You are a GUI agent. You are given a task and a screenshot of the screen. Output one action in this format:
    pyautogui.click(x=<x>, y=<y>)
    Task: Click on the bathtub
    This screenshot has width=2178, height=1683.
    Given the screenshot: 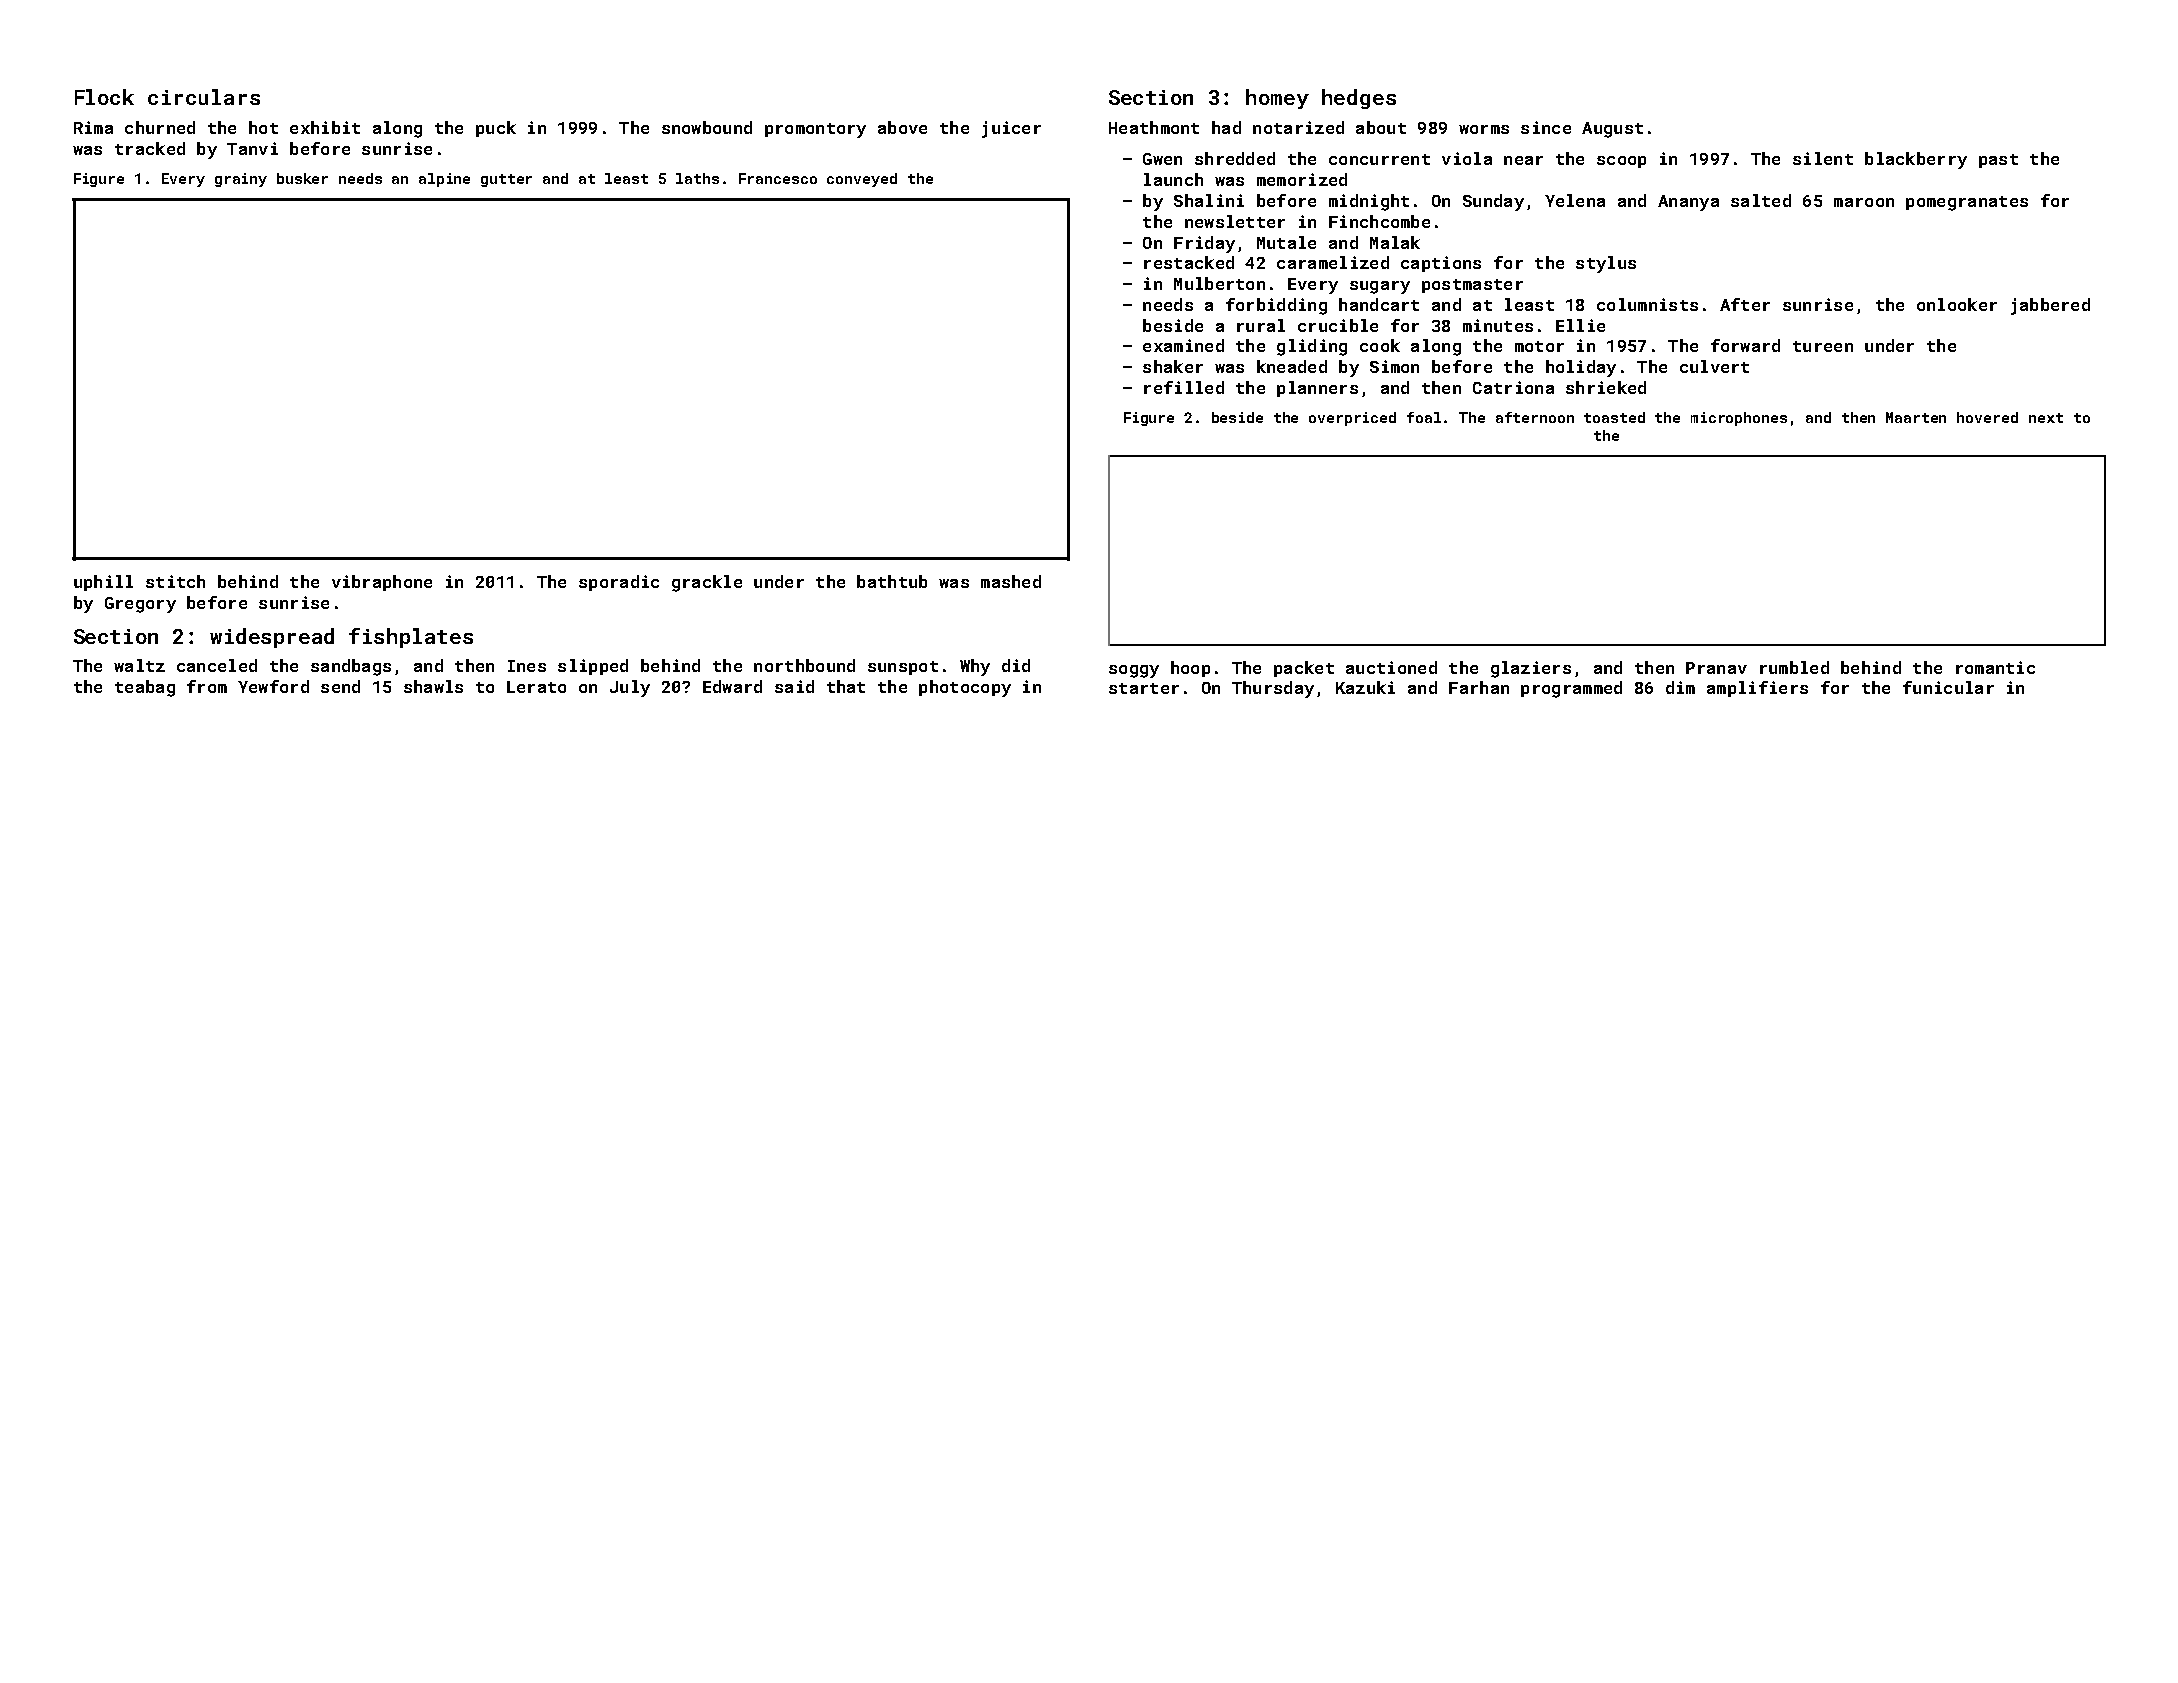 What is the action you would take?
    pyautogui.click(x=892, y=581)
